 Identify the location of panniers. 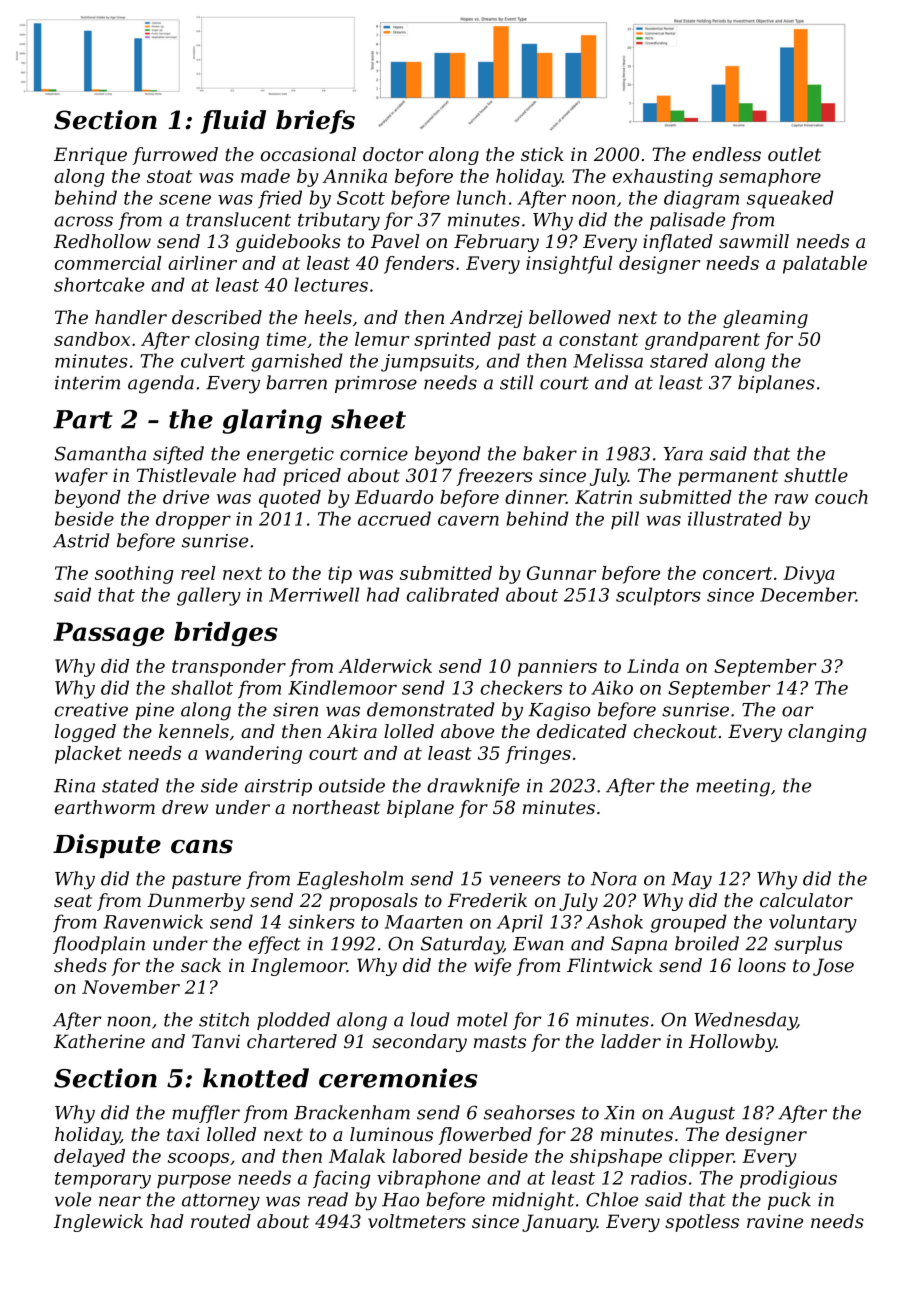
(557, 668).
